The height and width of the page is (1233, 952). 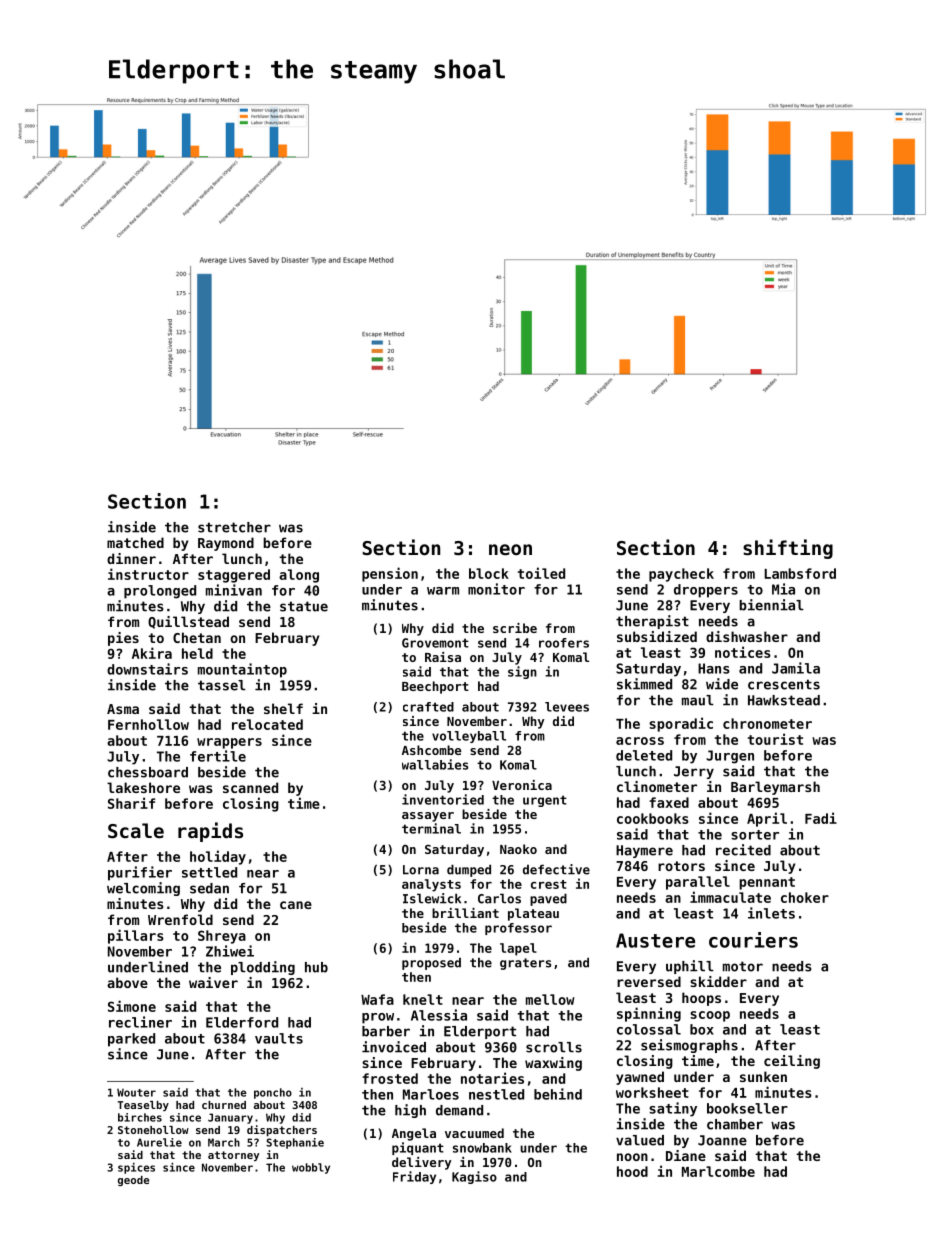 What do you see at coordinates (669, 802) in the page?
I see `faxed` at bounding box center [669, 802].
